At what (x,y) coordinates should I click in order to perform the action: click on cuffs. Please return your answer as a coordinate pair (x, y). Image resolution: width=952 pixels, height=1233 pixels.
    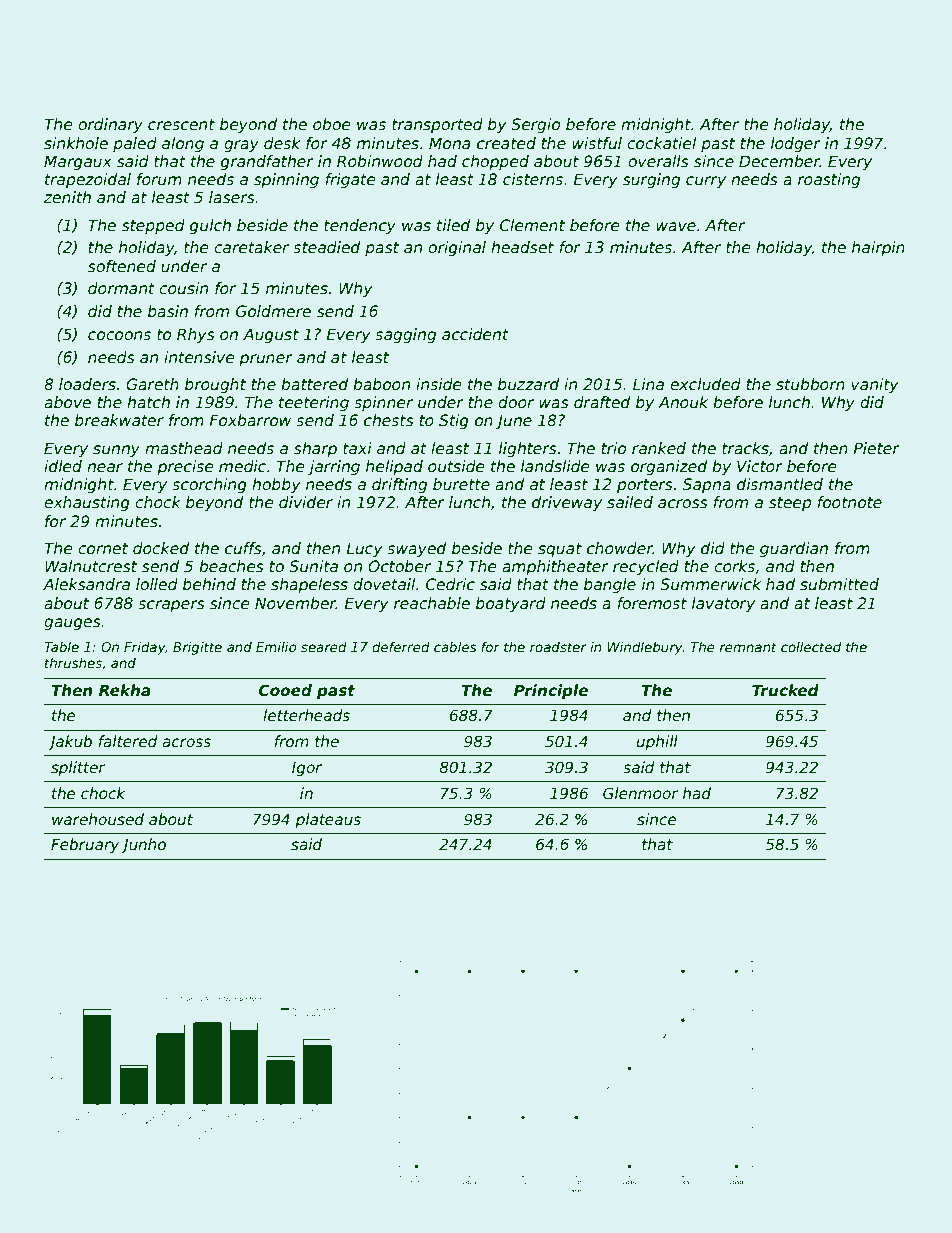
    Looking at the image, I should click on (243, 548).
